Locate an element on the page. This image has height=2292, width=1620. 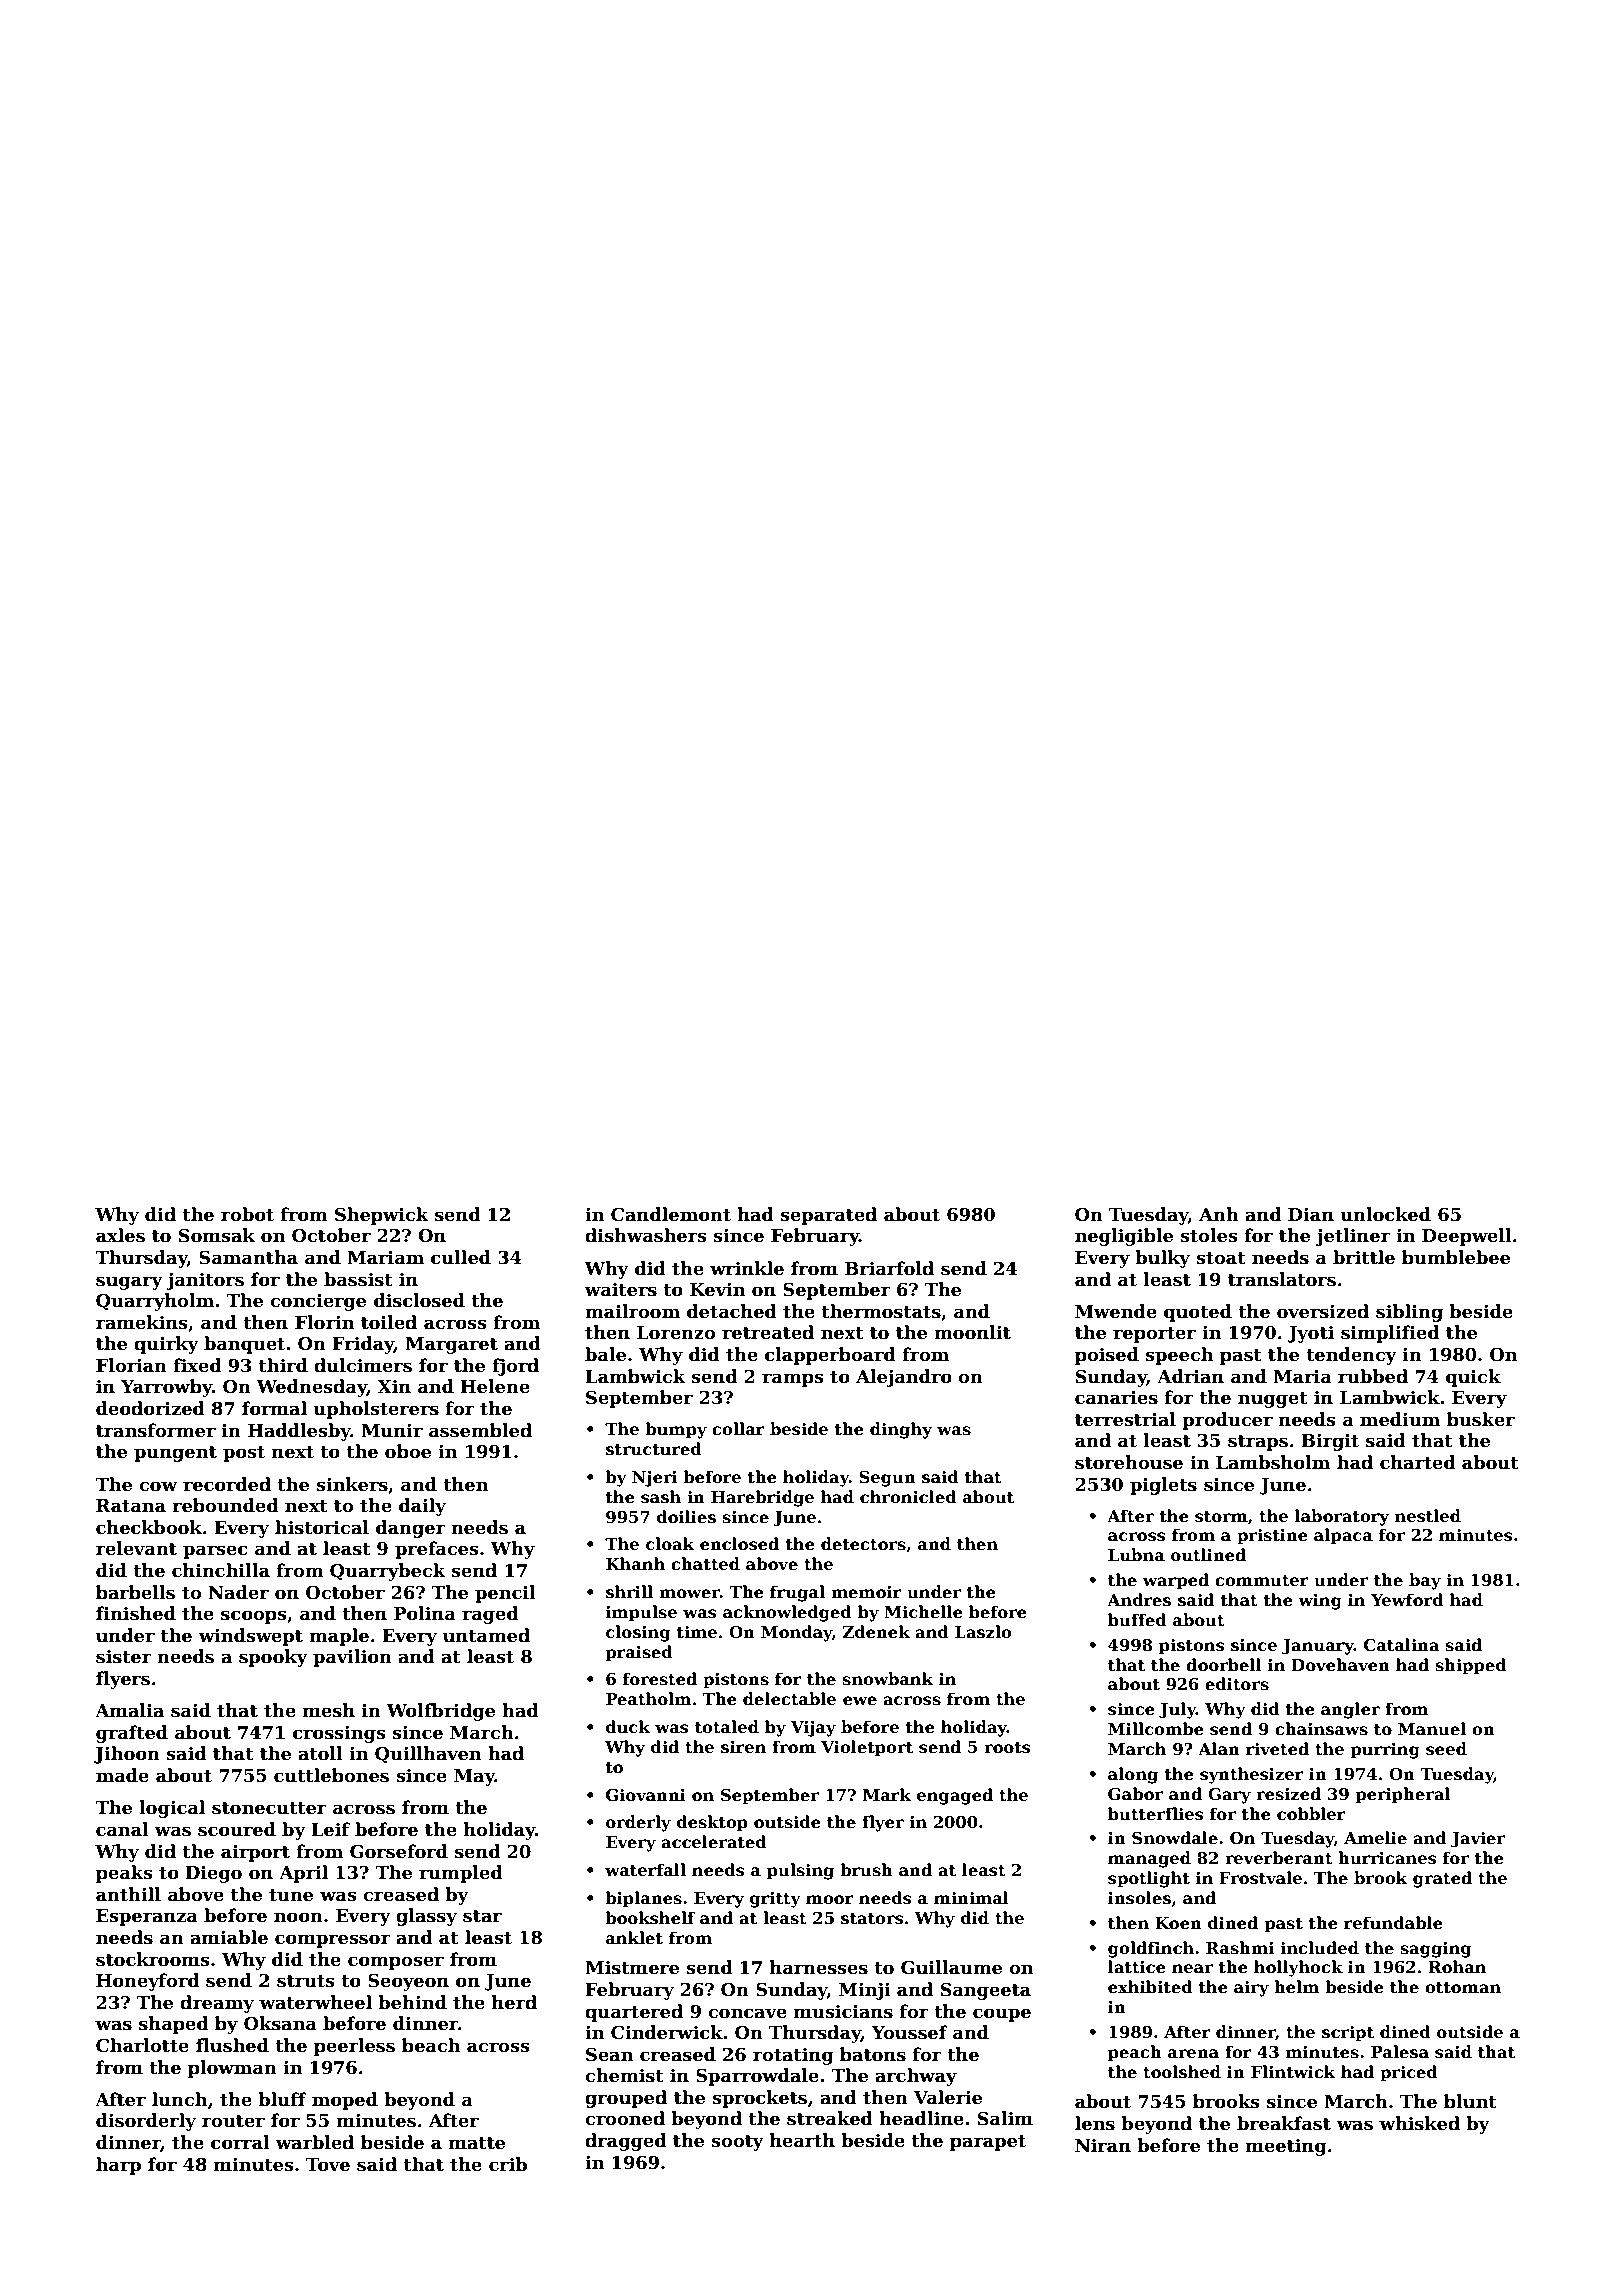
chronicled is located at coordinates (908, 1497).
